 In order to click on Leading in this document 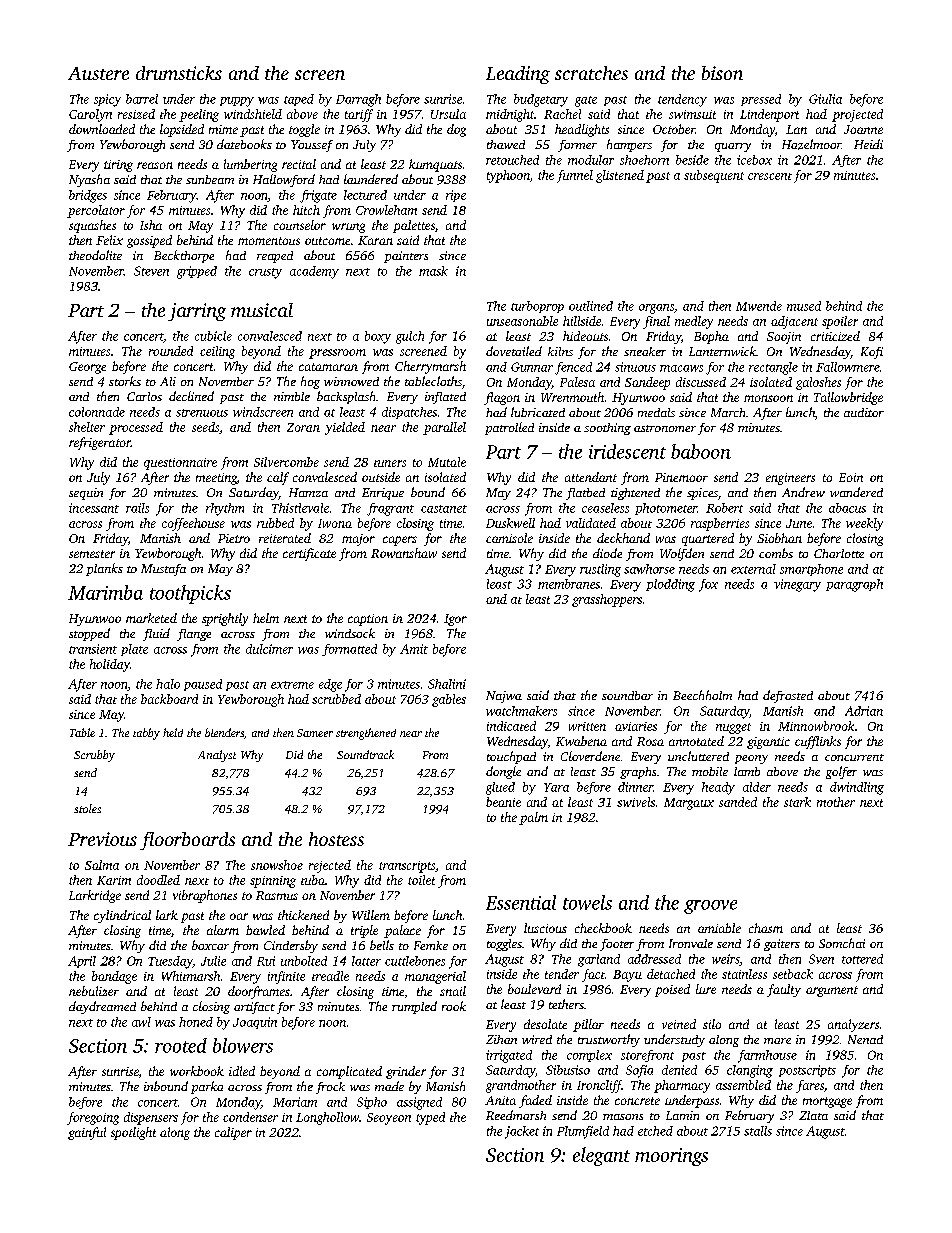, I will do `click(518, 75)`.
